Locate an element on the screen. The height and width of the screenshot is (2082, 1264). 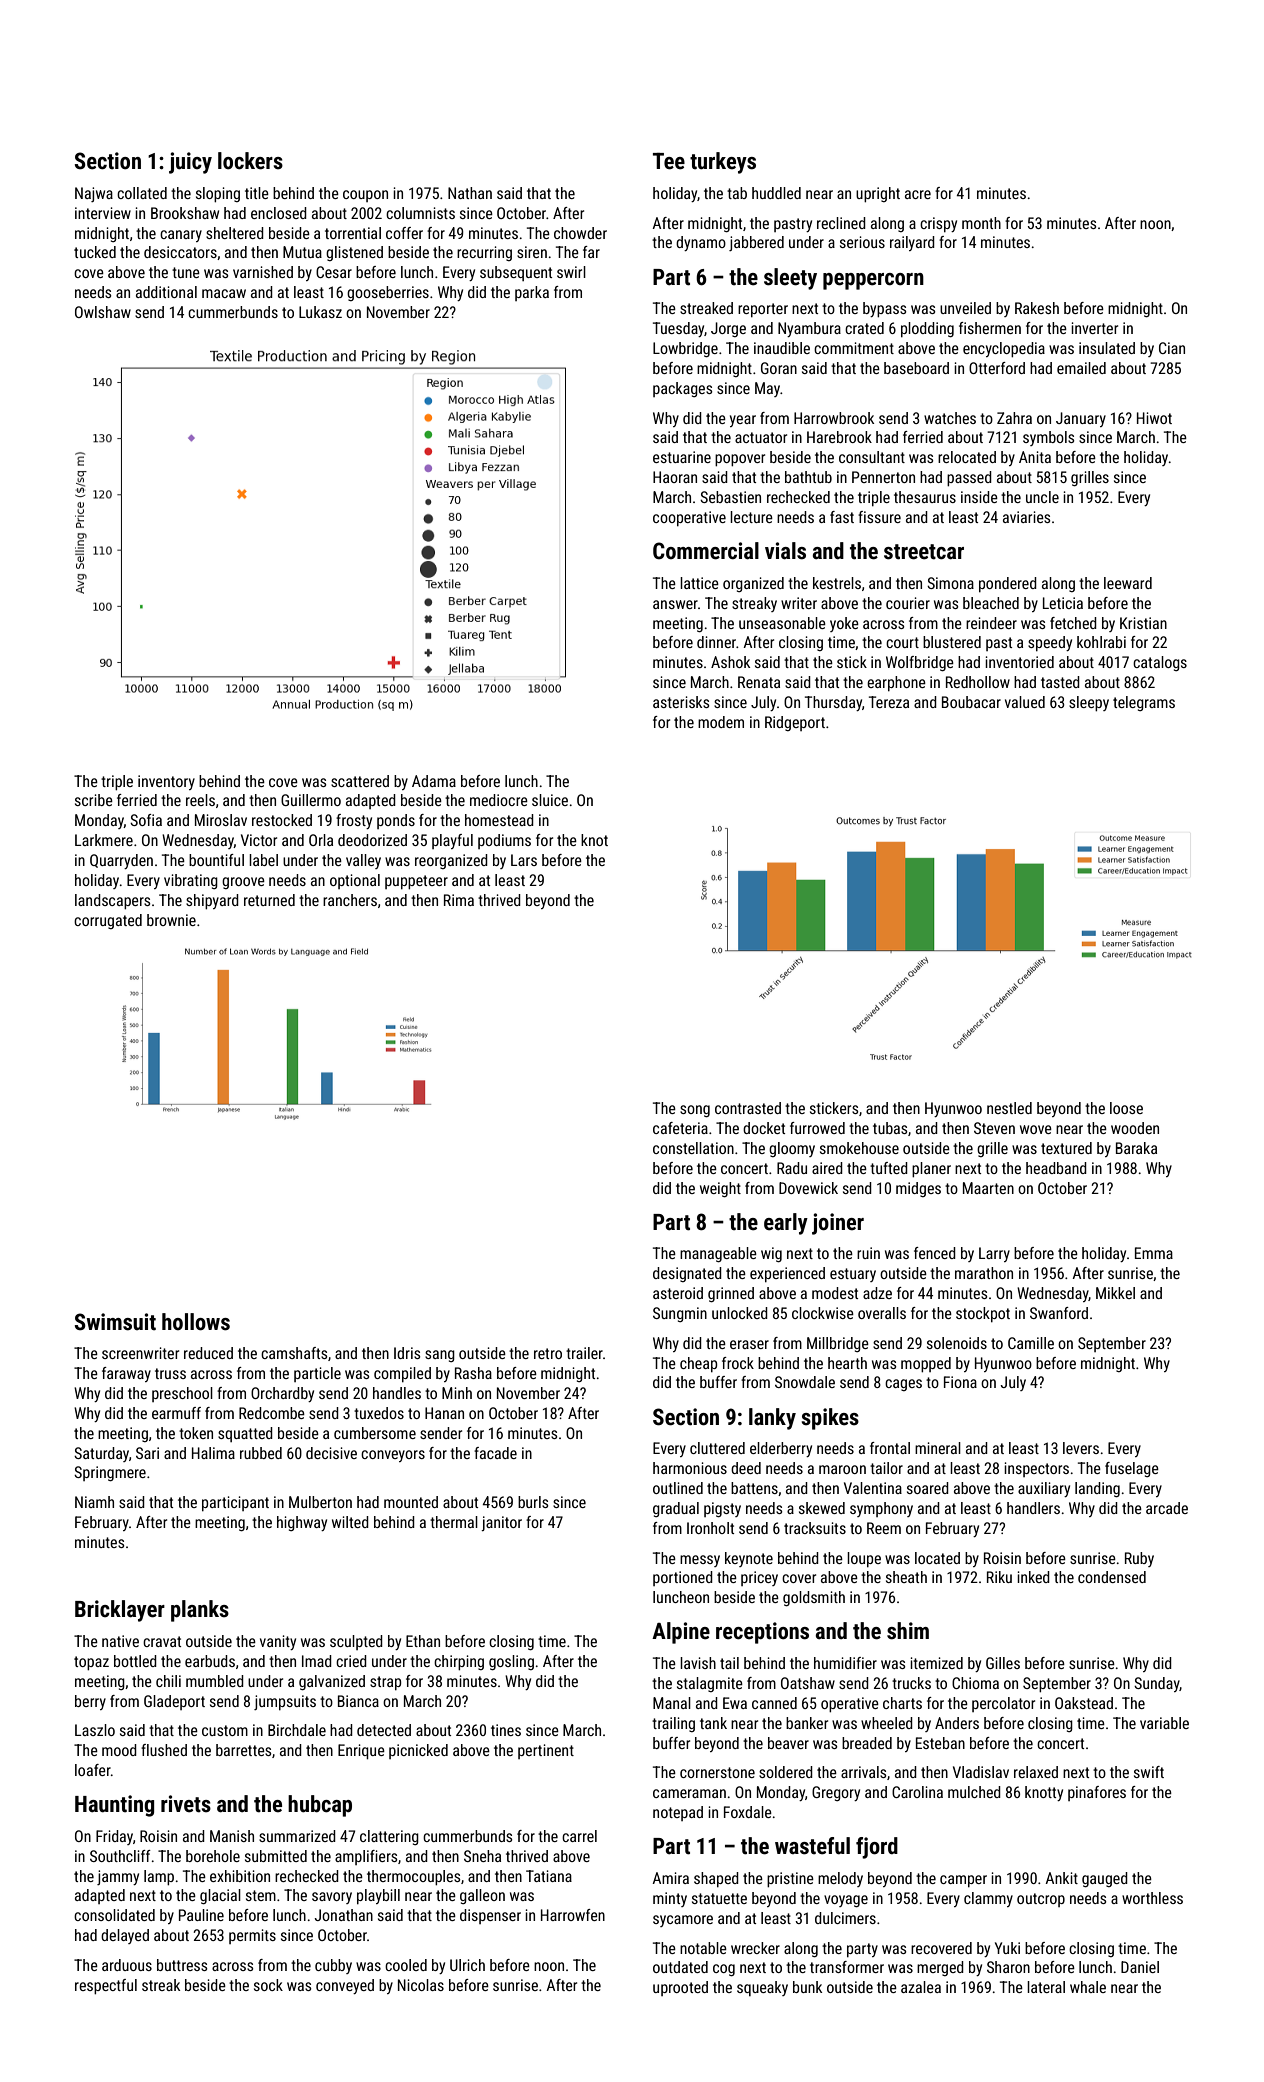
podiums is located at coordinates (504, 841).
